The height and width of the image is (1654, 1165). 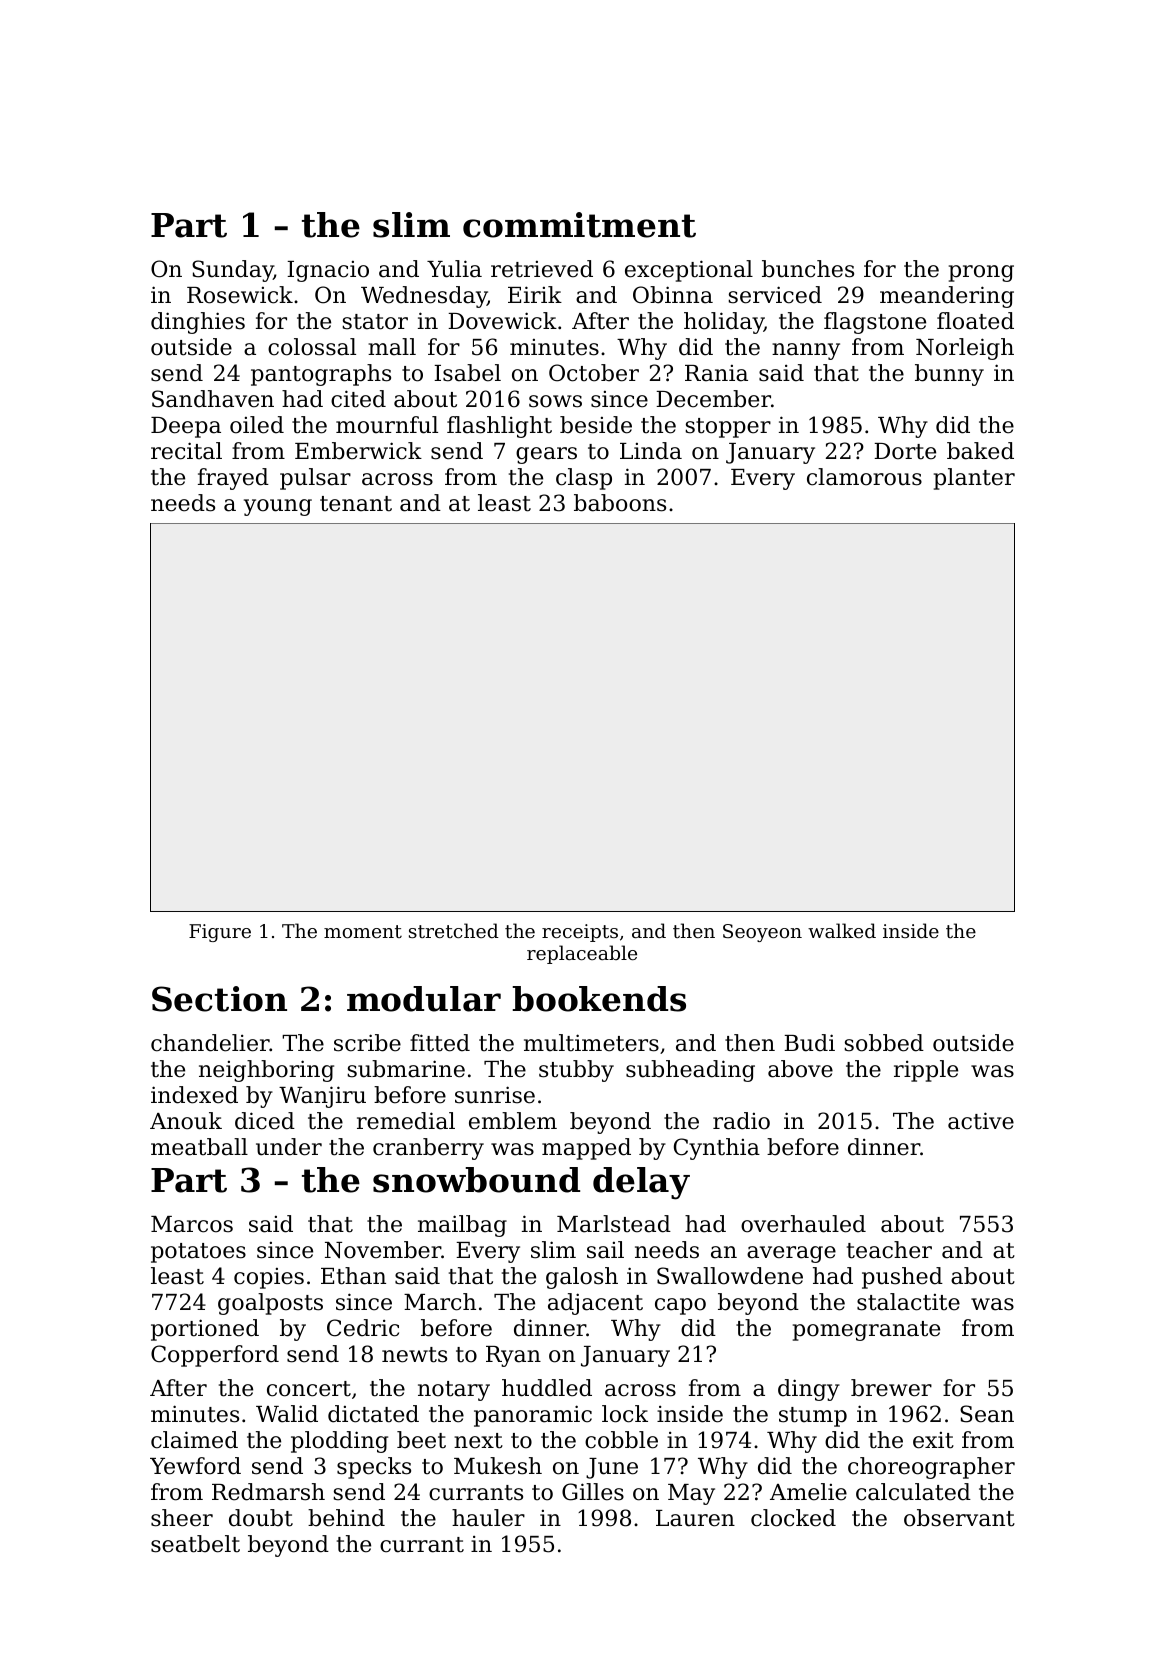 What do you see at coordinates (367, 1043) in the image?
I see `scribe` at bounding box center [367, 1043].
